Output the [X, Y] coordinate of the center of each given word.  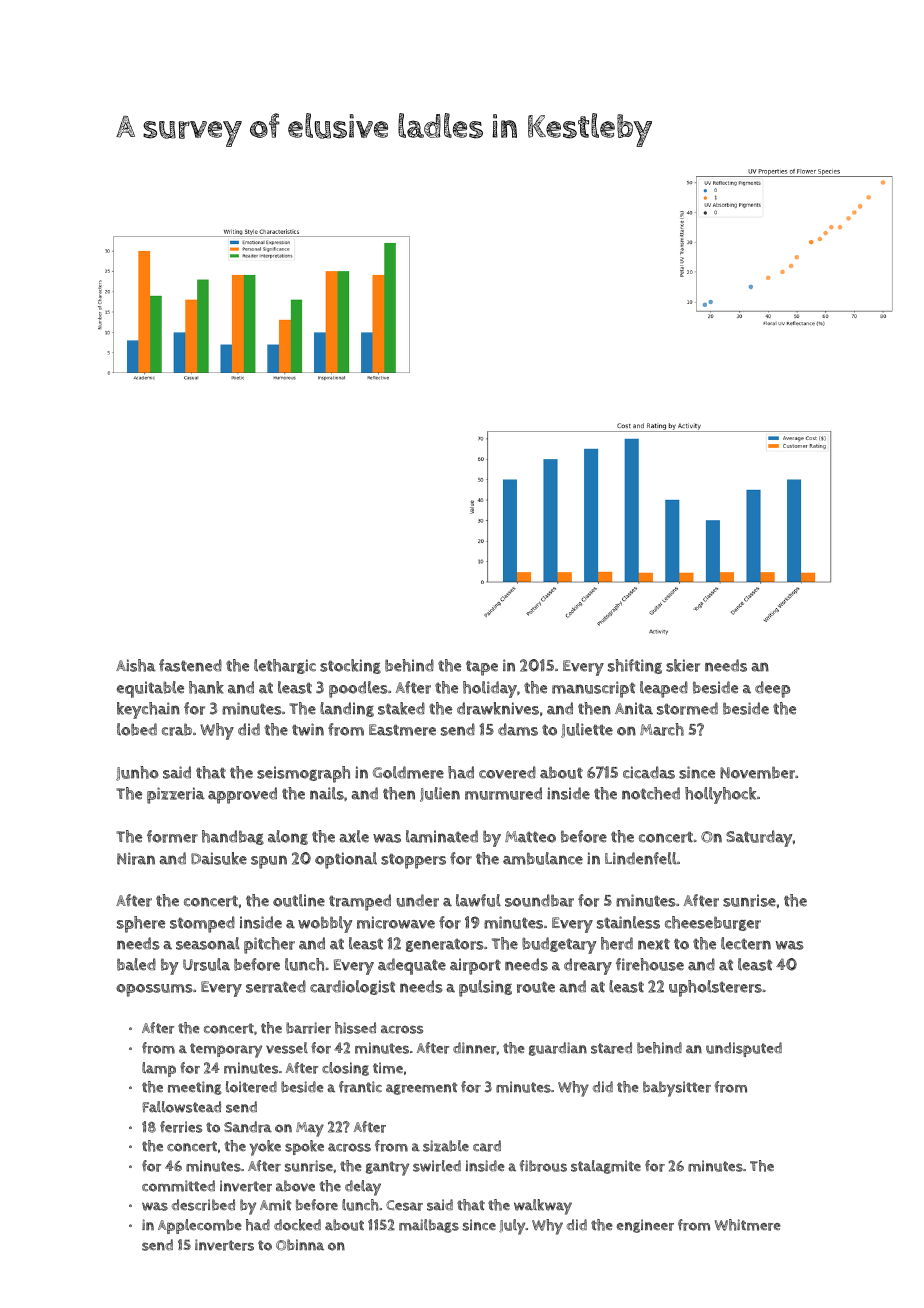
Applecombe [200, 1226]
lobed [137, 729]
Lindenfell [641, 858]
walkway [543, 1207]
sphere [141, 924]
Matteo [530, 837]
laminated [442, 836]
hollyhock [720, 795]
